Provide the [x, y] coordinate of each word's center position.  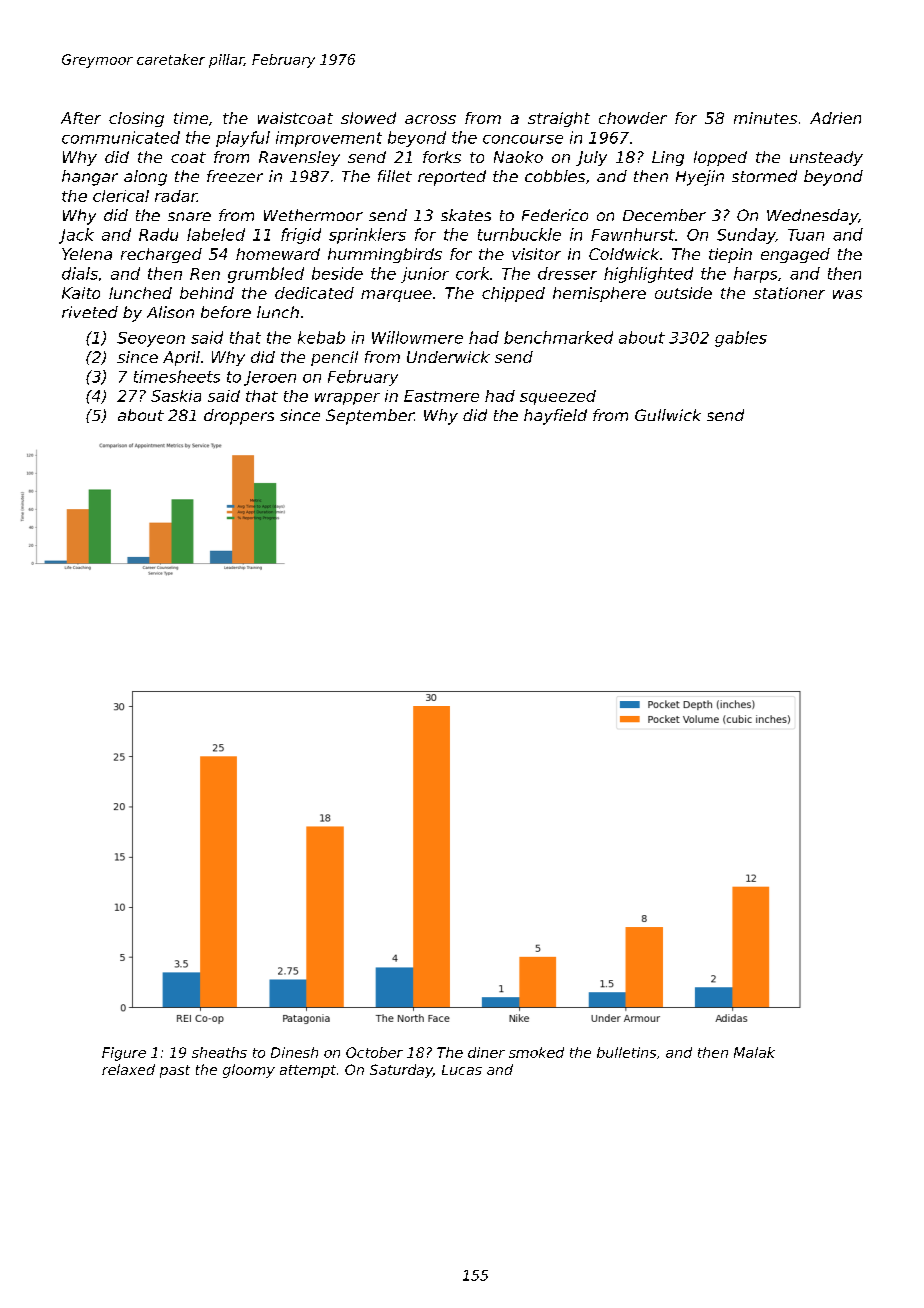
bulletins [626, 1052]
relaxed [128, 1069]
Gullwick [668, 415]
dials [80, 273]
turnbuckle [519, 234]
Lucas [462, 1070]
